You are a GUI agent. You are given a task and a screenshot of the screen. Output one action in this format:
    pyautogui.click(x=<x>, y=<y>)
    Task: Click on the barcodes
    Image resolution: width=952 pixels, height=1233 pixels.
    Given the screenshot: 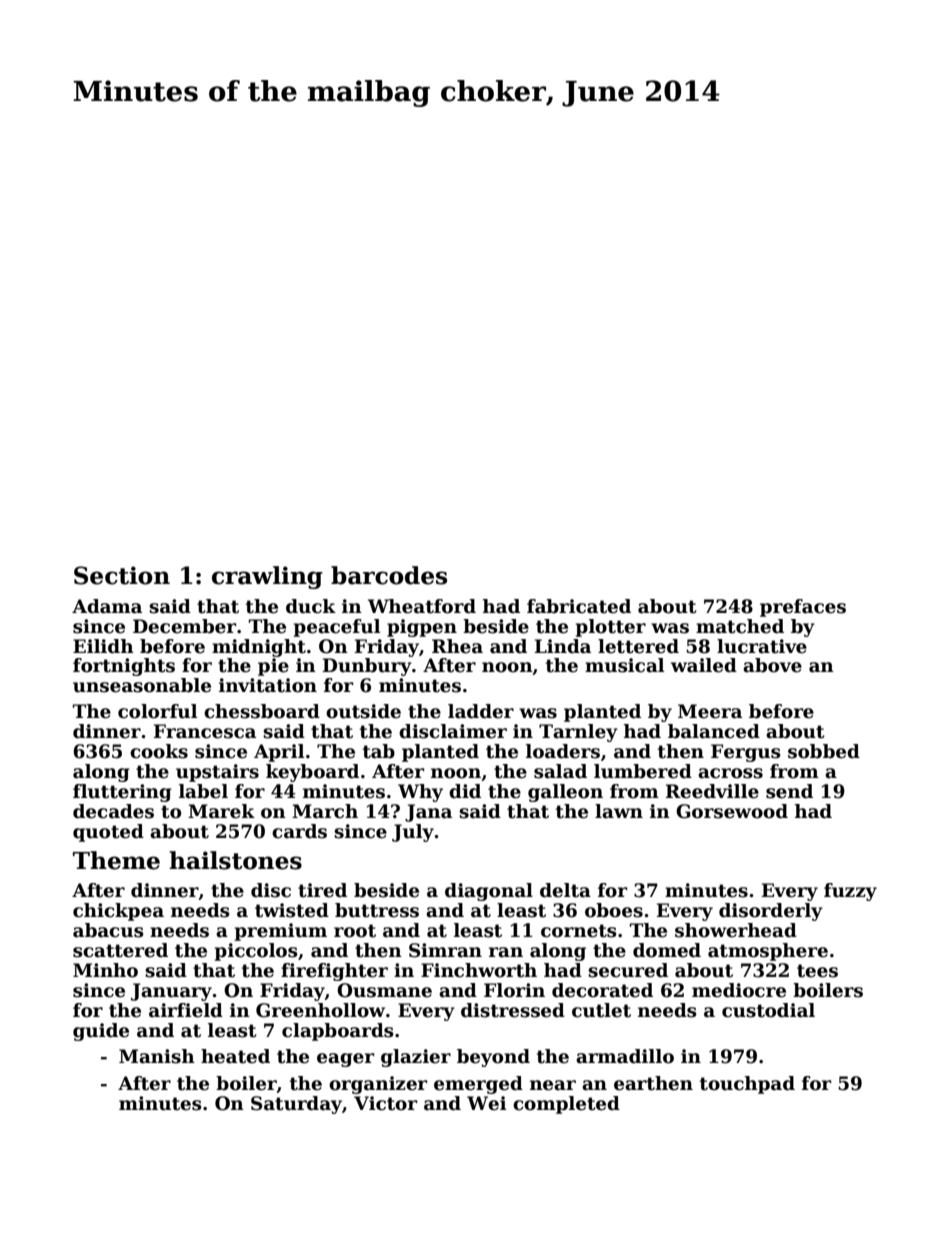 What is the action you would take?
    pyautogui.click(x=389, y=575)
